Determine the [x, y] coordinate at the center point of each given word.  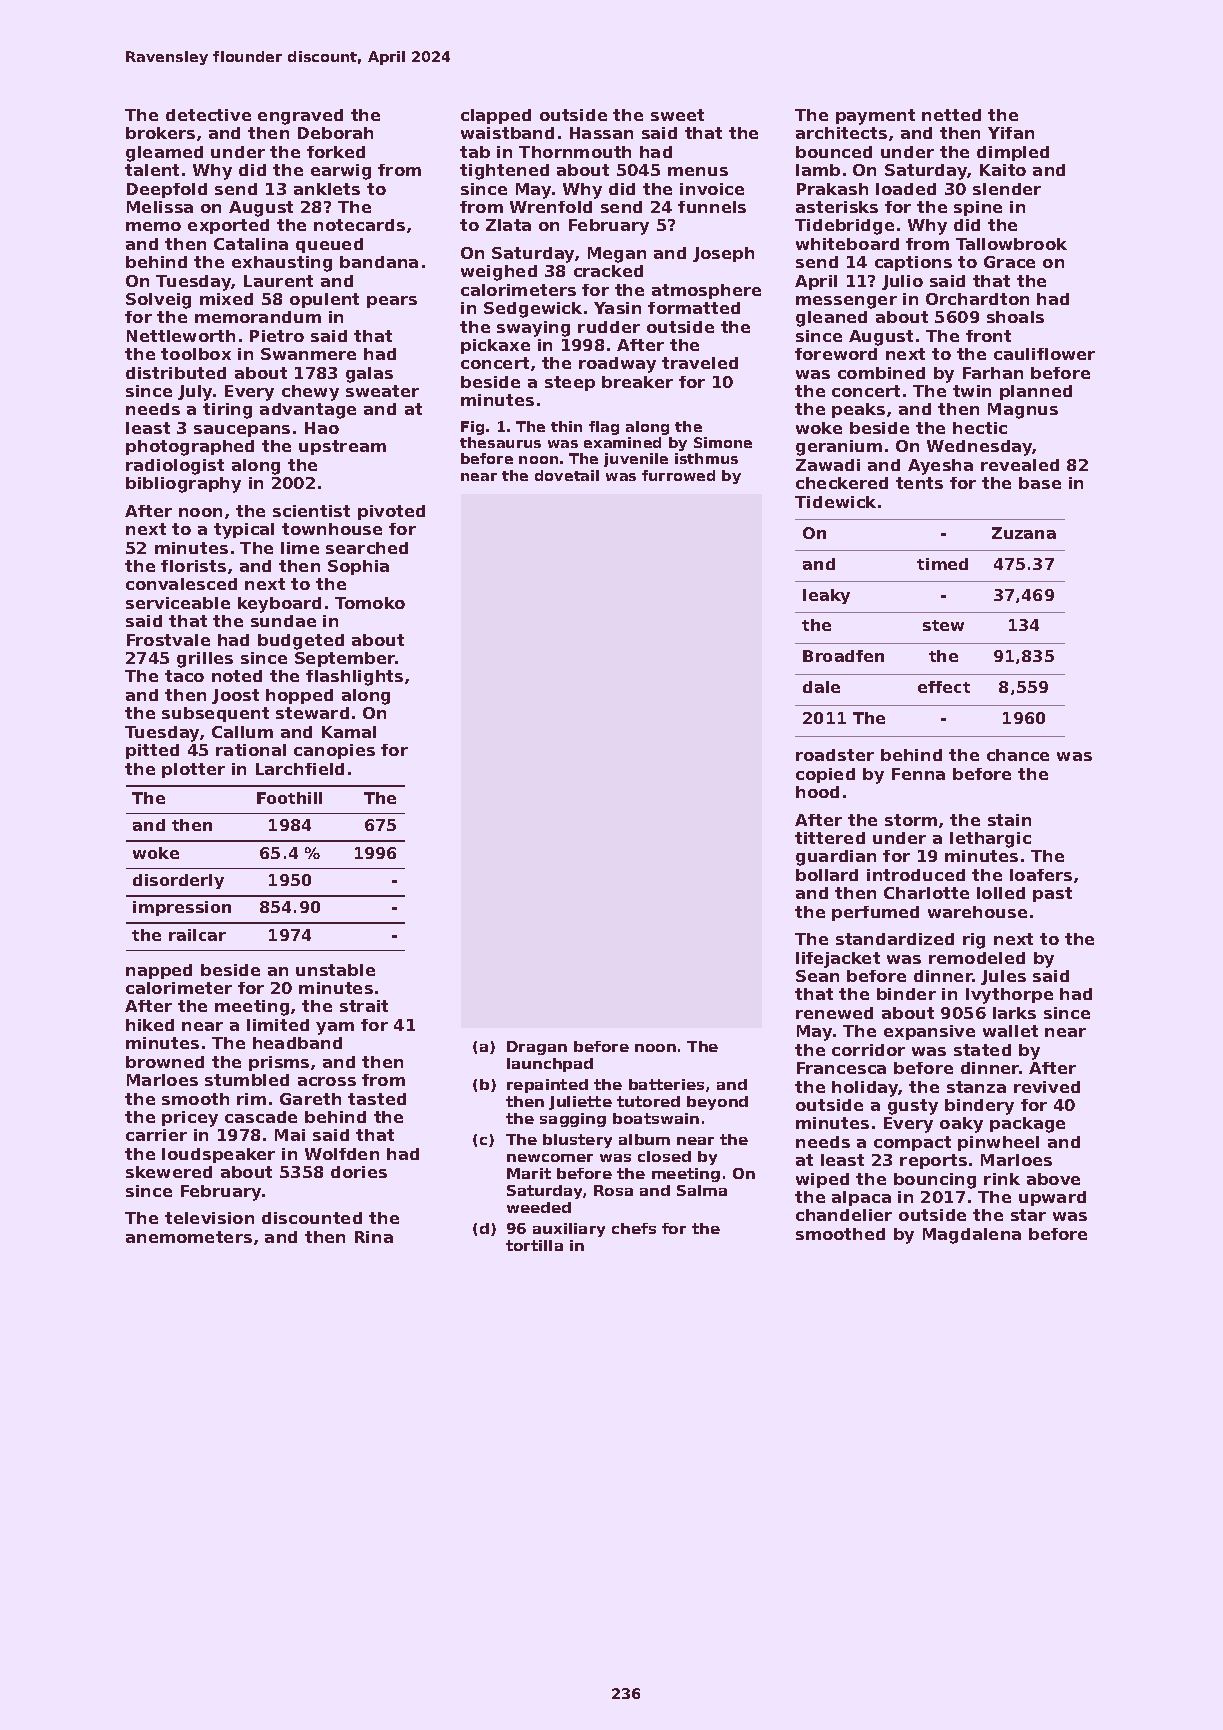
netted [951, 115]
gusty [913, 1107]
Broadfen [843, 656]
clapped [496, 116]
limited [278, 1025]
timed [942, 564]
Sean [817, 976]
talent [152, 170]
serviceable [178, 603]
